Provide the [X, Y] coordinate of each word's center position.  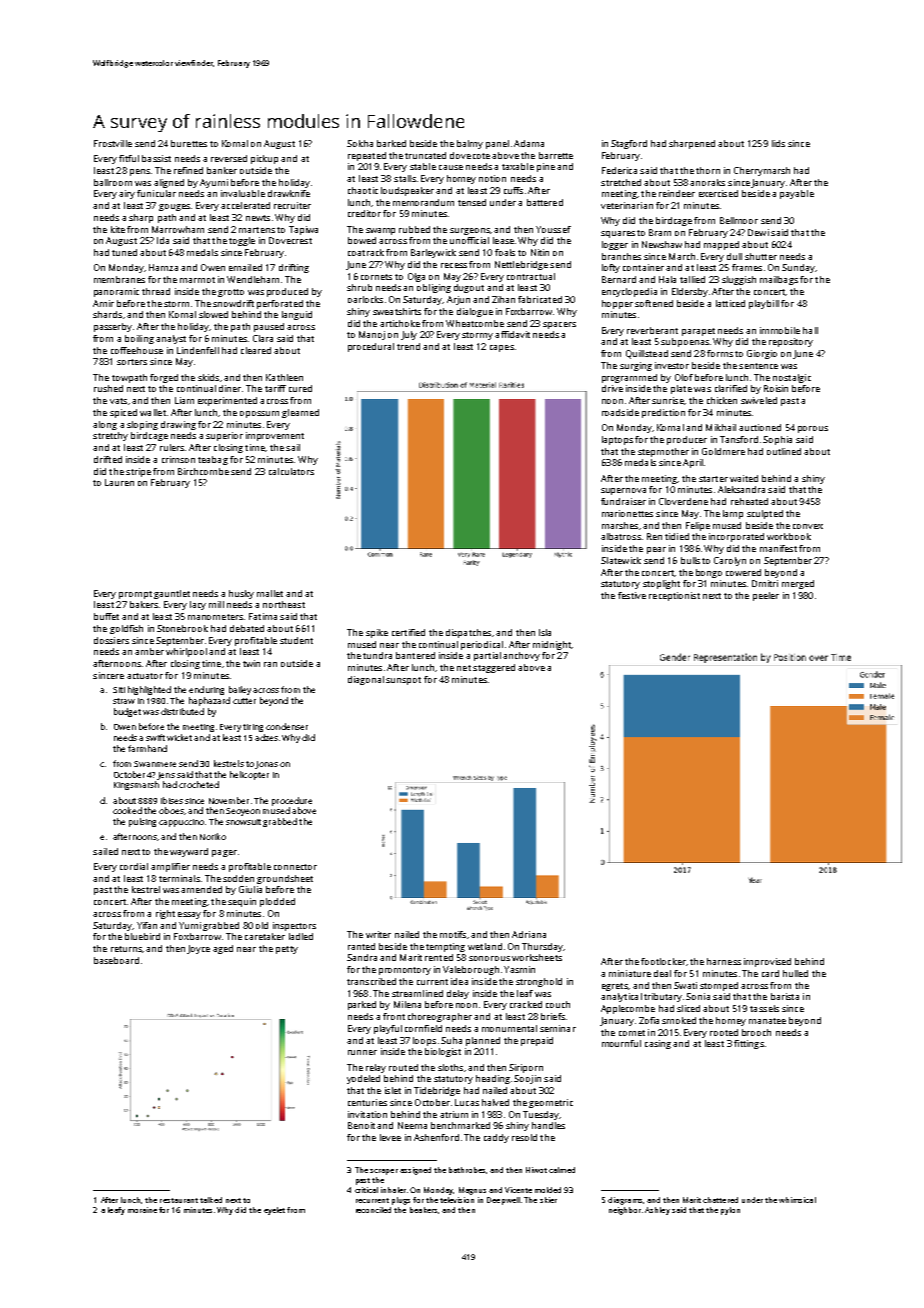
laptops [617, 440]
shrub [359, 287]
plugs [401, 1201]
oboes [171, 810]
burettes [189, 143]
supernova [623, 491]
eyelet [274, 1211]
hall [810, 330]
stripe [138, 472]
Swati [685, 985]
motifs [453, 934]
